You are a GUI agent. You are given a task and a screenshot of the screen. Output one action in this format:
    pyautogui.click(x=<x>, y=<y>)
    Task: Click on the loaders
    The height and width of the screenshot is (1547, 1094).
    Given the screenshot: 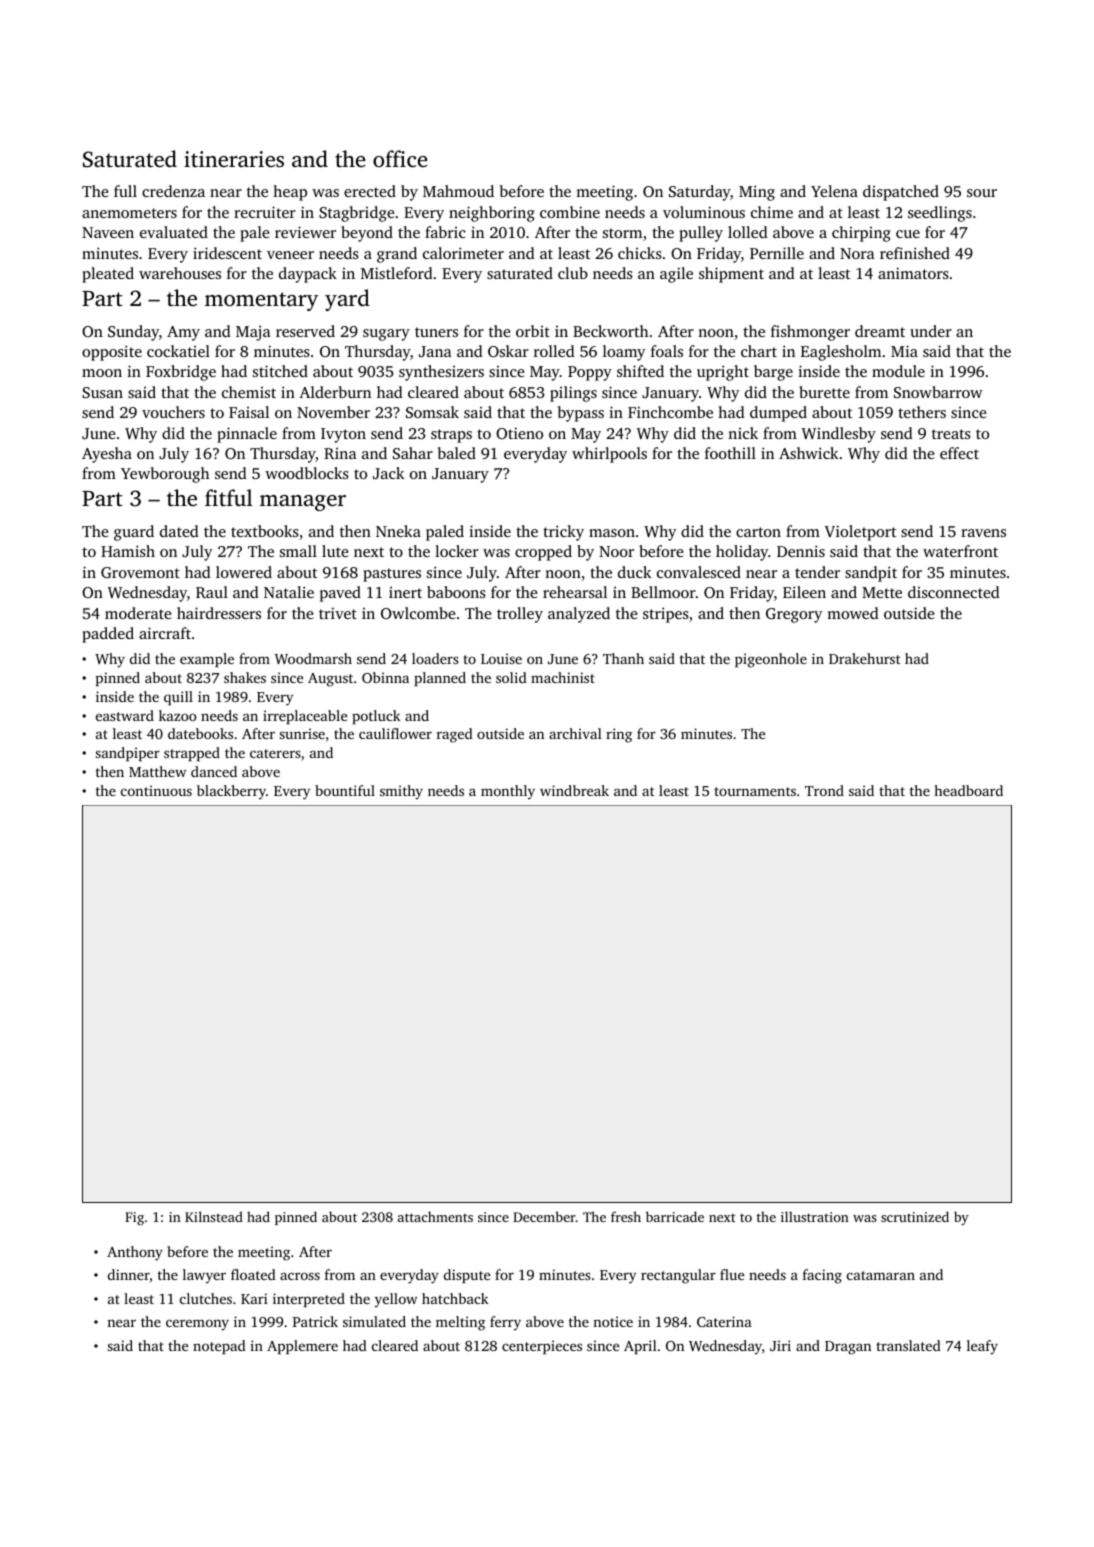 What is the action you would take?
    pyautogui.click(x=435, y=658)
